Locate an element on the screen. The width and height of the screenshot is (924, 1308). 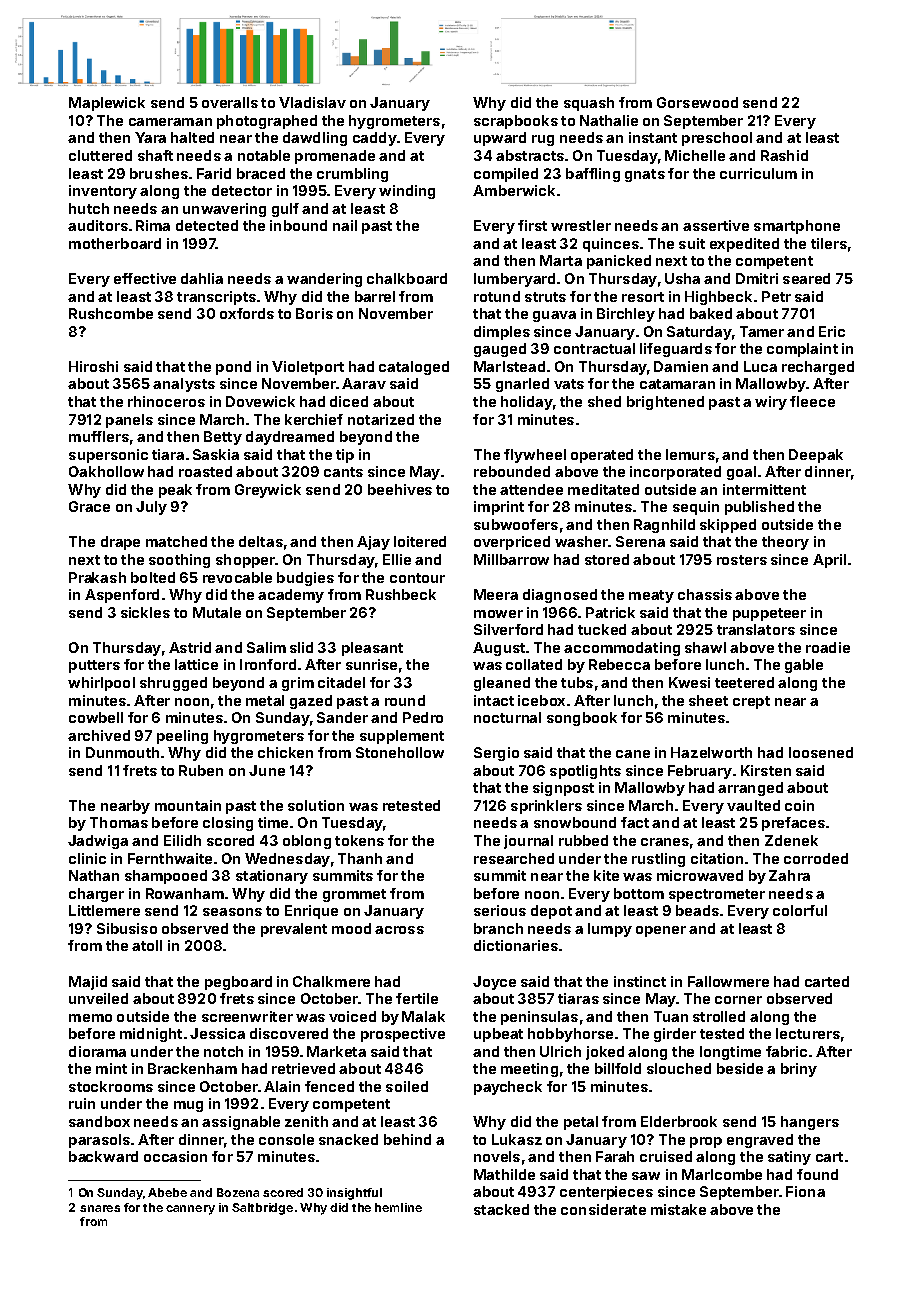
imprint is located at coordinates (499, 508).
